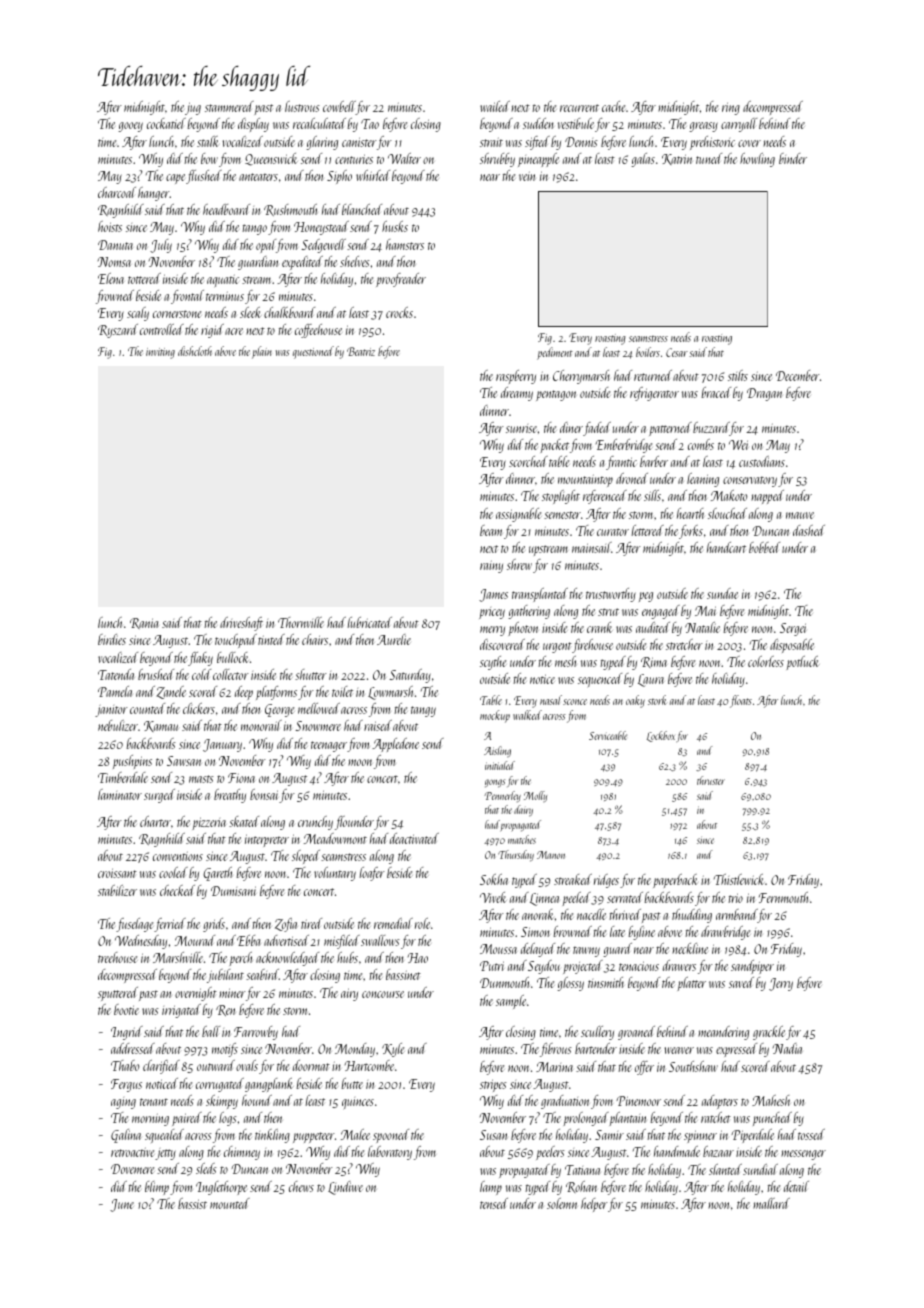 This document has height=1308, width=924. Describe the element at coordinates (181, 1011) in the document. I see `irrigated` at that location.
